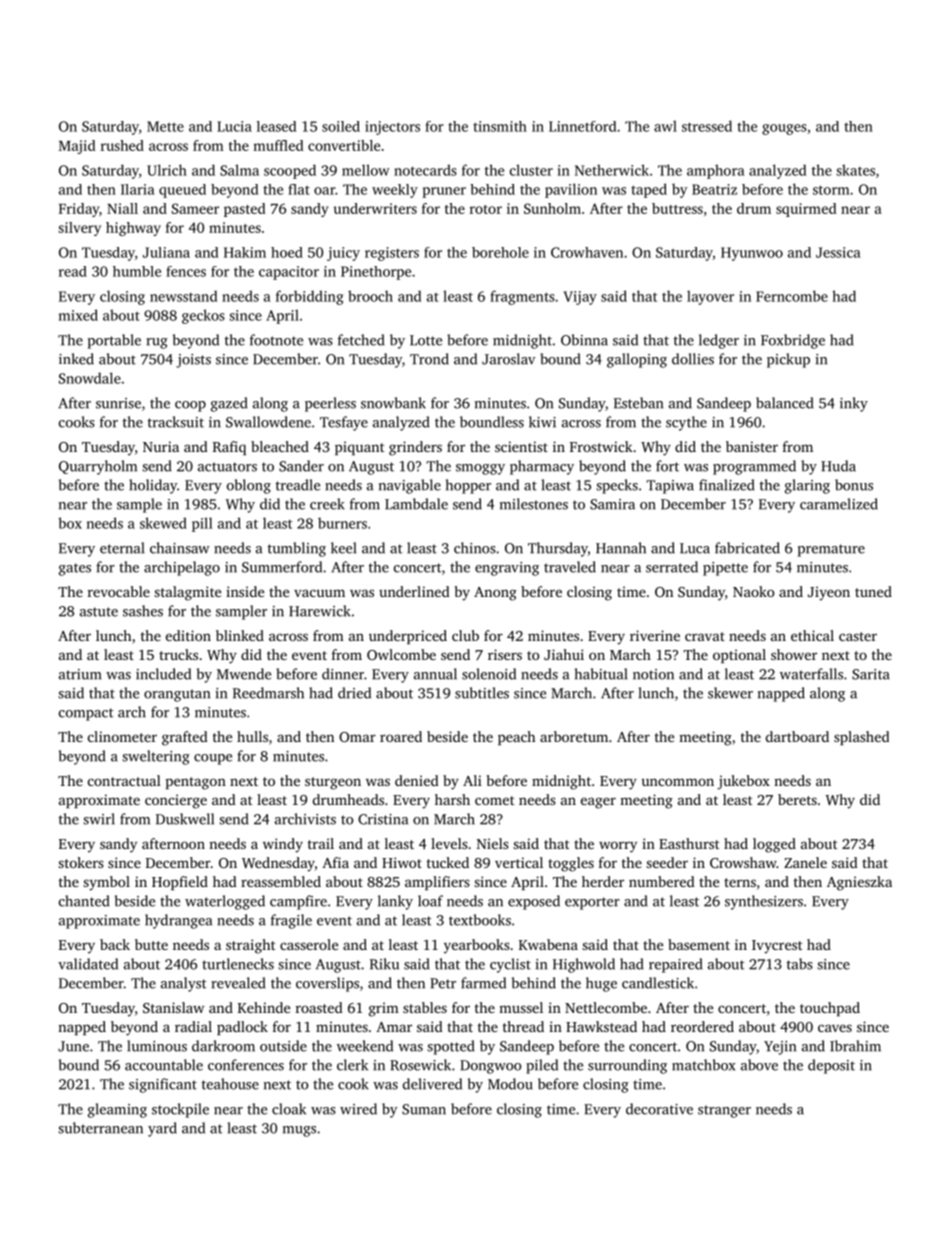 The image size is (952, 1233). What do you see at coordinates (784, 129) in the screenshot?
I see `gouges` at bounding box center [784, 129].
